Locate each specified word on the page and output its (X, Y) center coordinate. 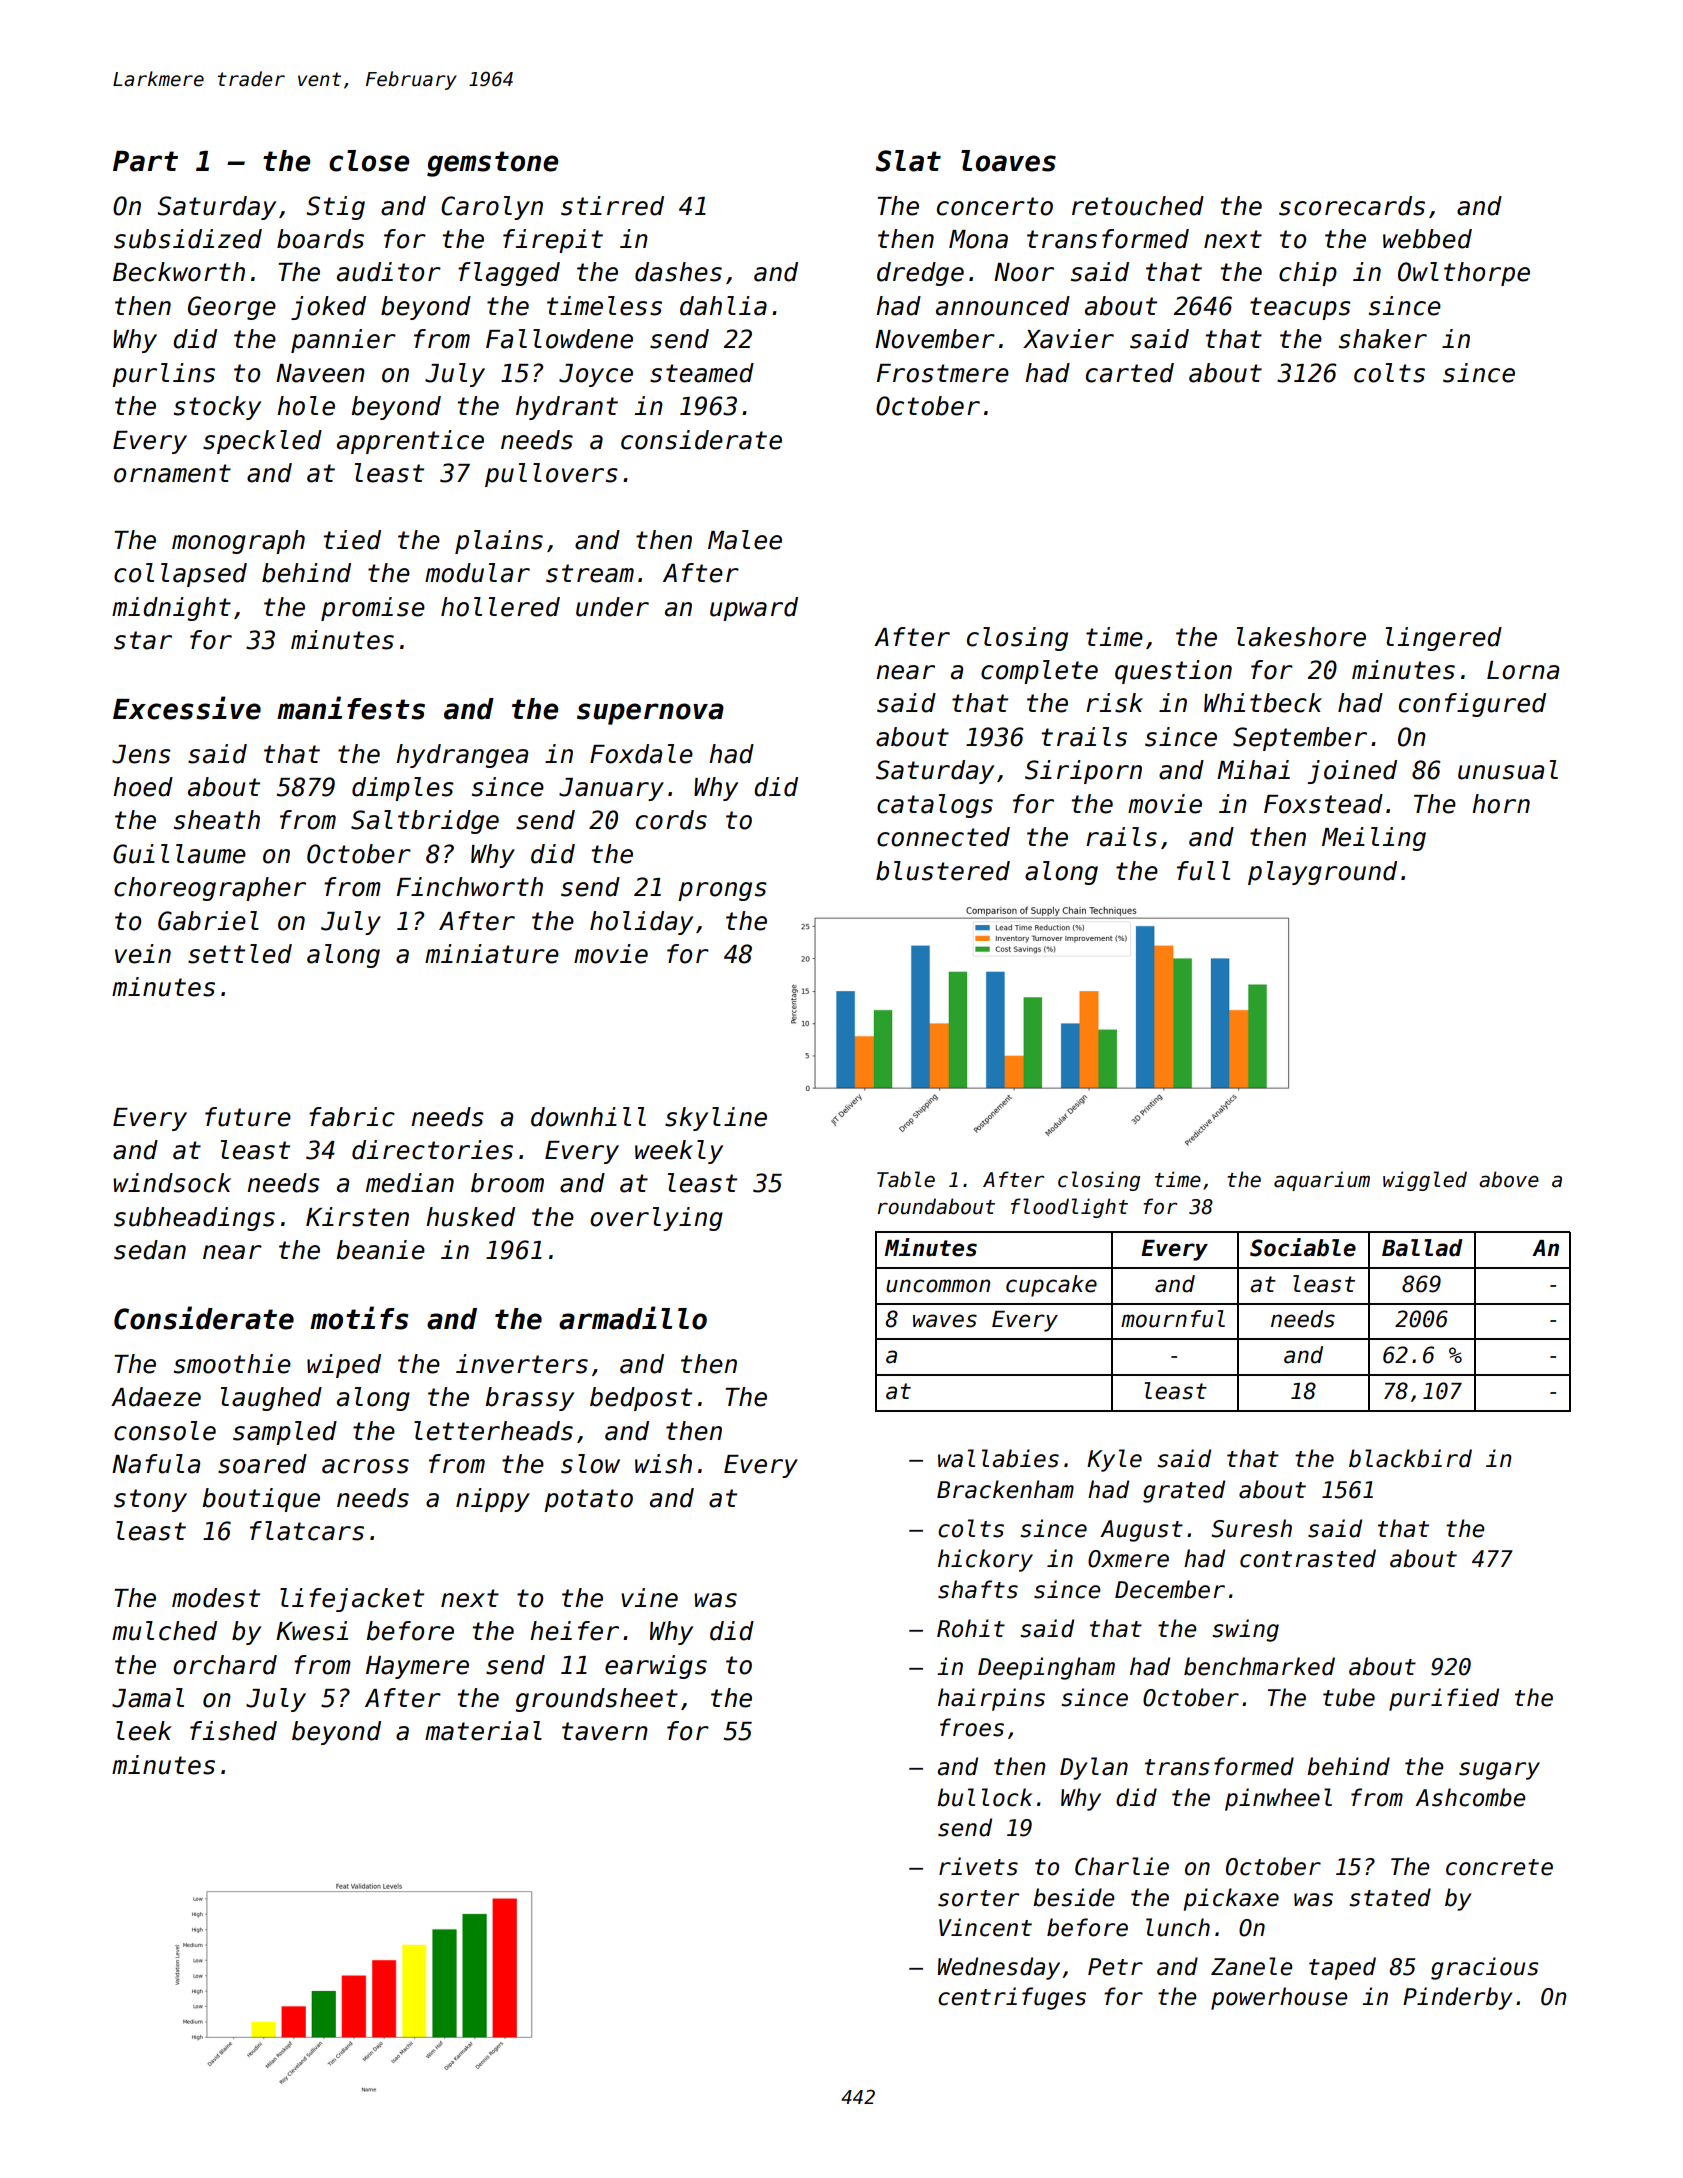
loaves (1008, 161)
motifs (359, 1318)
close (369, 161)
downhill (588, 1117)
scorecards (1352, 206)
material (483, 1731)
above (1509, 1179)
